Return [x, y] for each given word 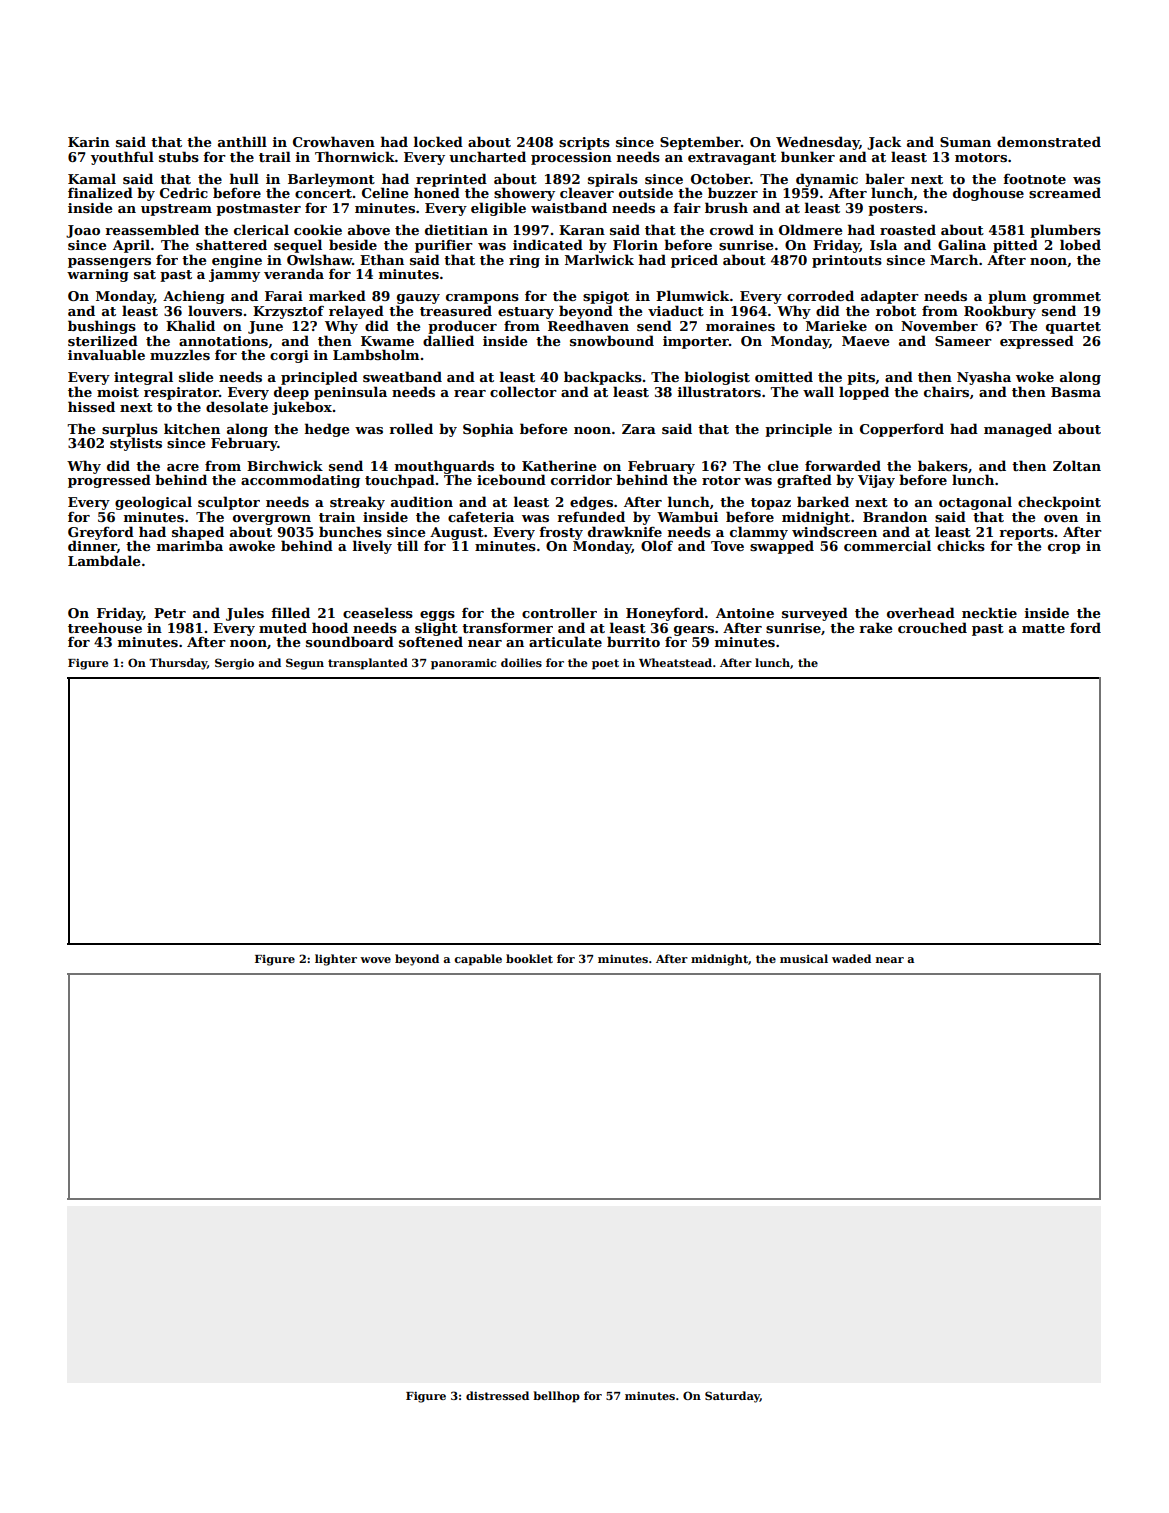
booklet [529, 958]
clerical [261, 229]
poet [605, 664]
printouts [847, 261]
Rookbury [1000, 312]
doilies [521, 662]
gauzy [418, 299]
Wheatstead [675, 662]
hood [330, 627]
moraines [740, 326]
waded [851, 958]
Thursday [178, 664]
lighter [336, 960]
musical [804, 958]
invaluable [106, 354]
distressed [497, 1395]
